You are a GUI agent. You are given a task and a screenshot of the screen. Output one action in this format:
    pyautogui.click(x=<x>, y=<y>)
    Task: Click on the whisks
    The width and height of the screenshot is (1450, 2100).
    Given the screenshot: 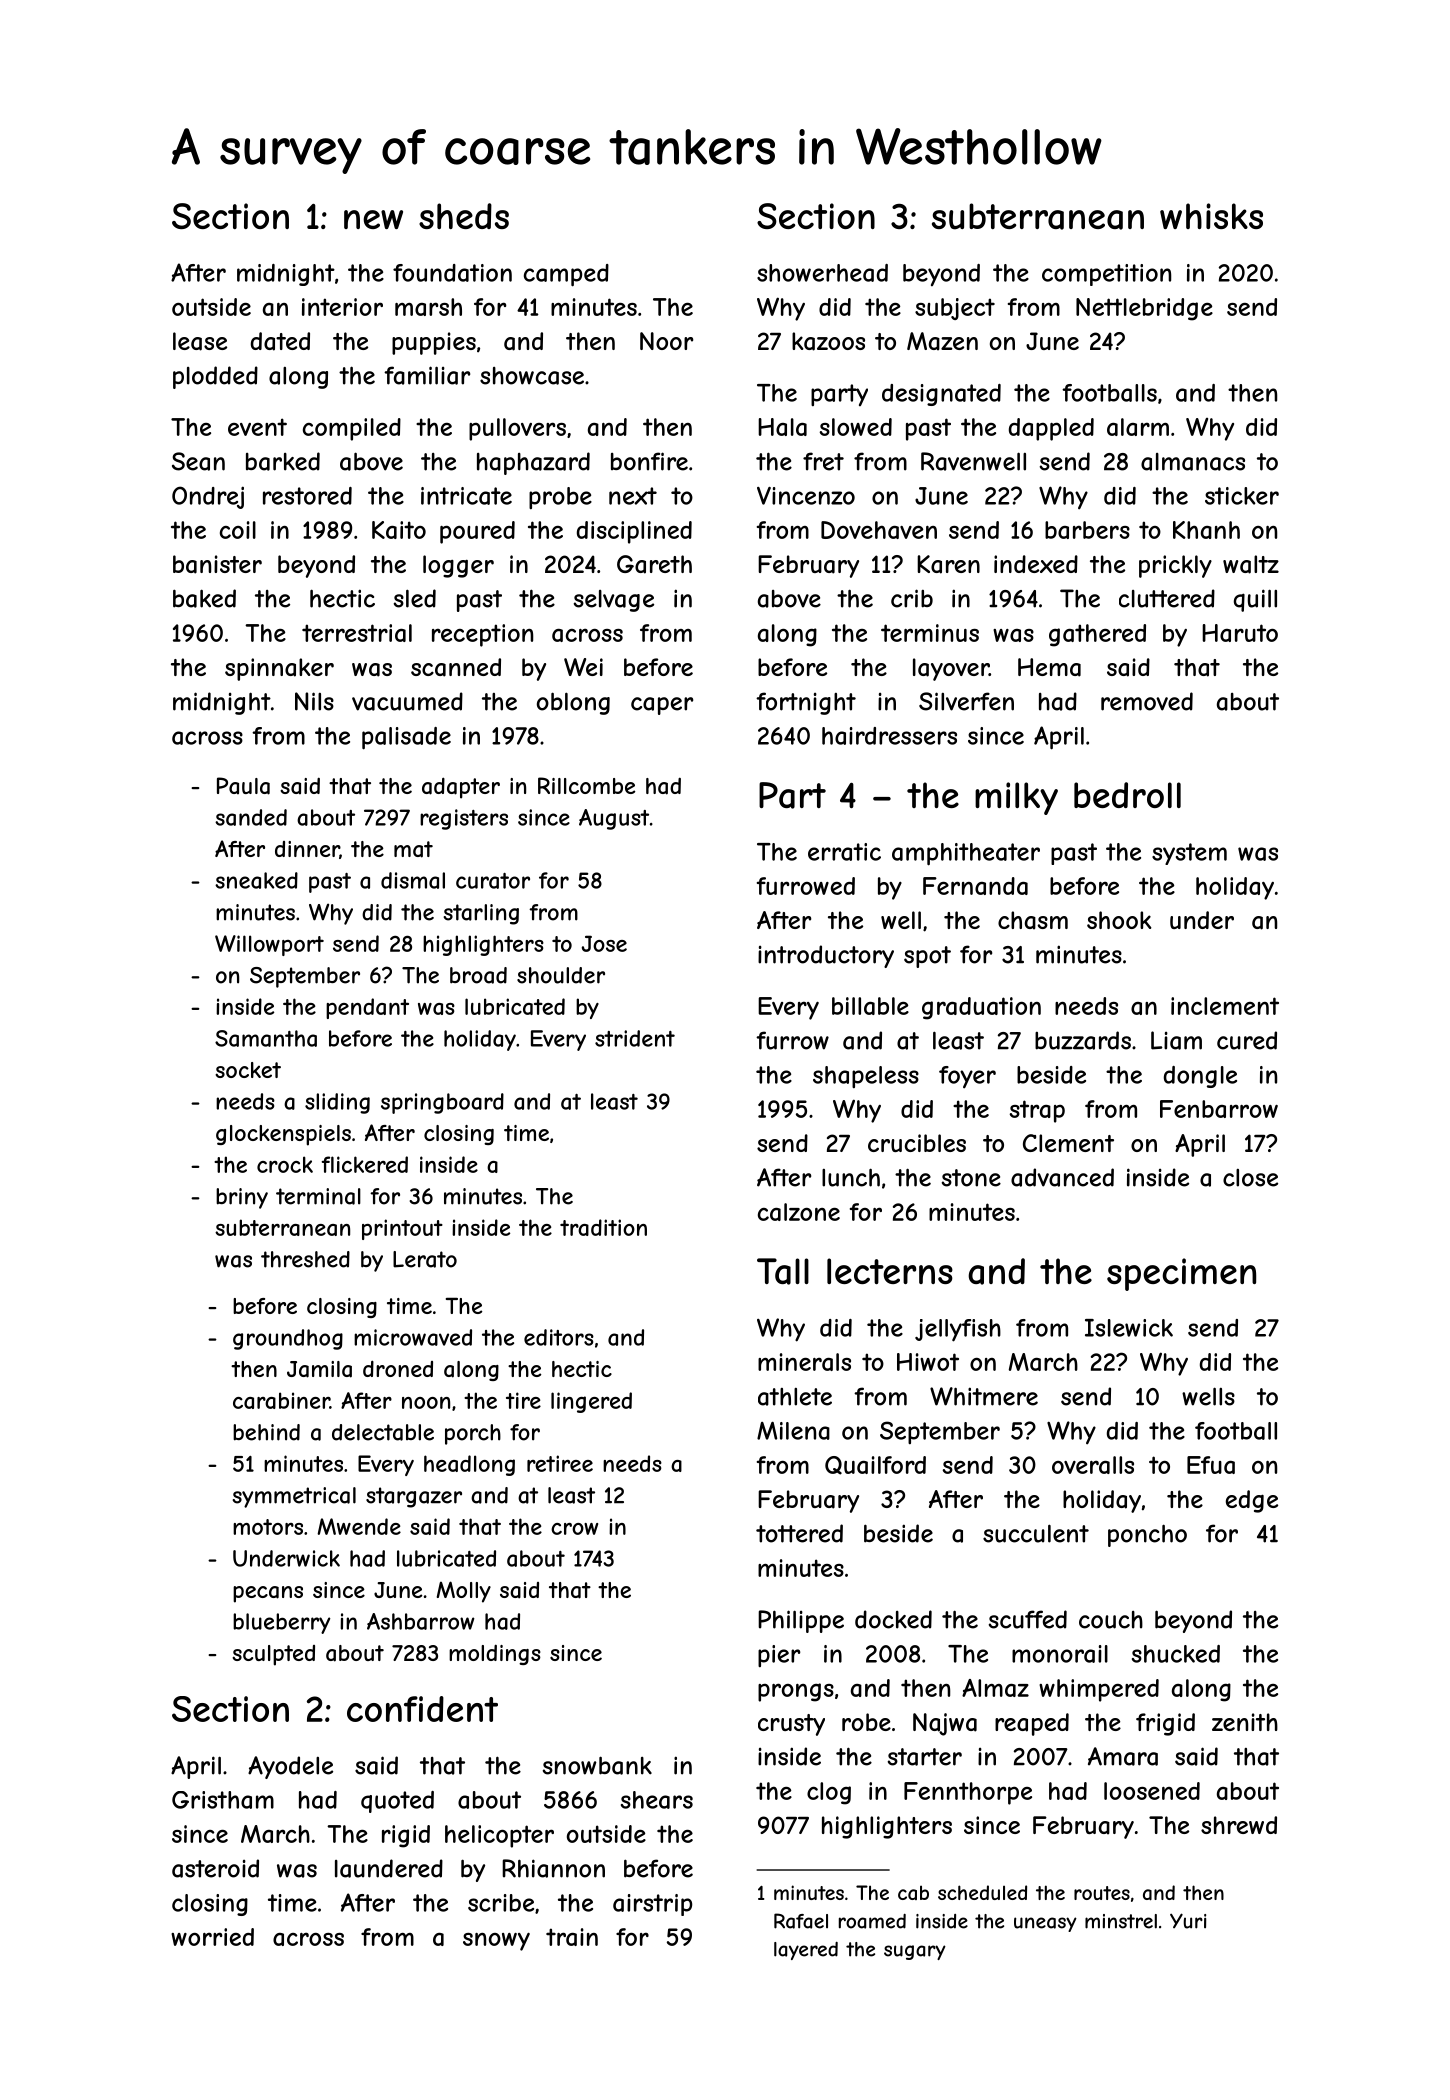 What is the action you would take?
    pyautogui.click(x=1211, y=216)
